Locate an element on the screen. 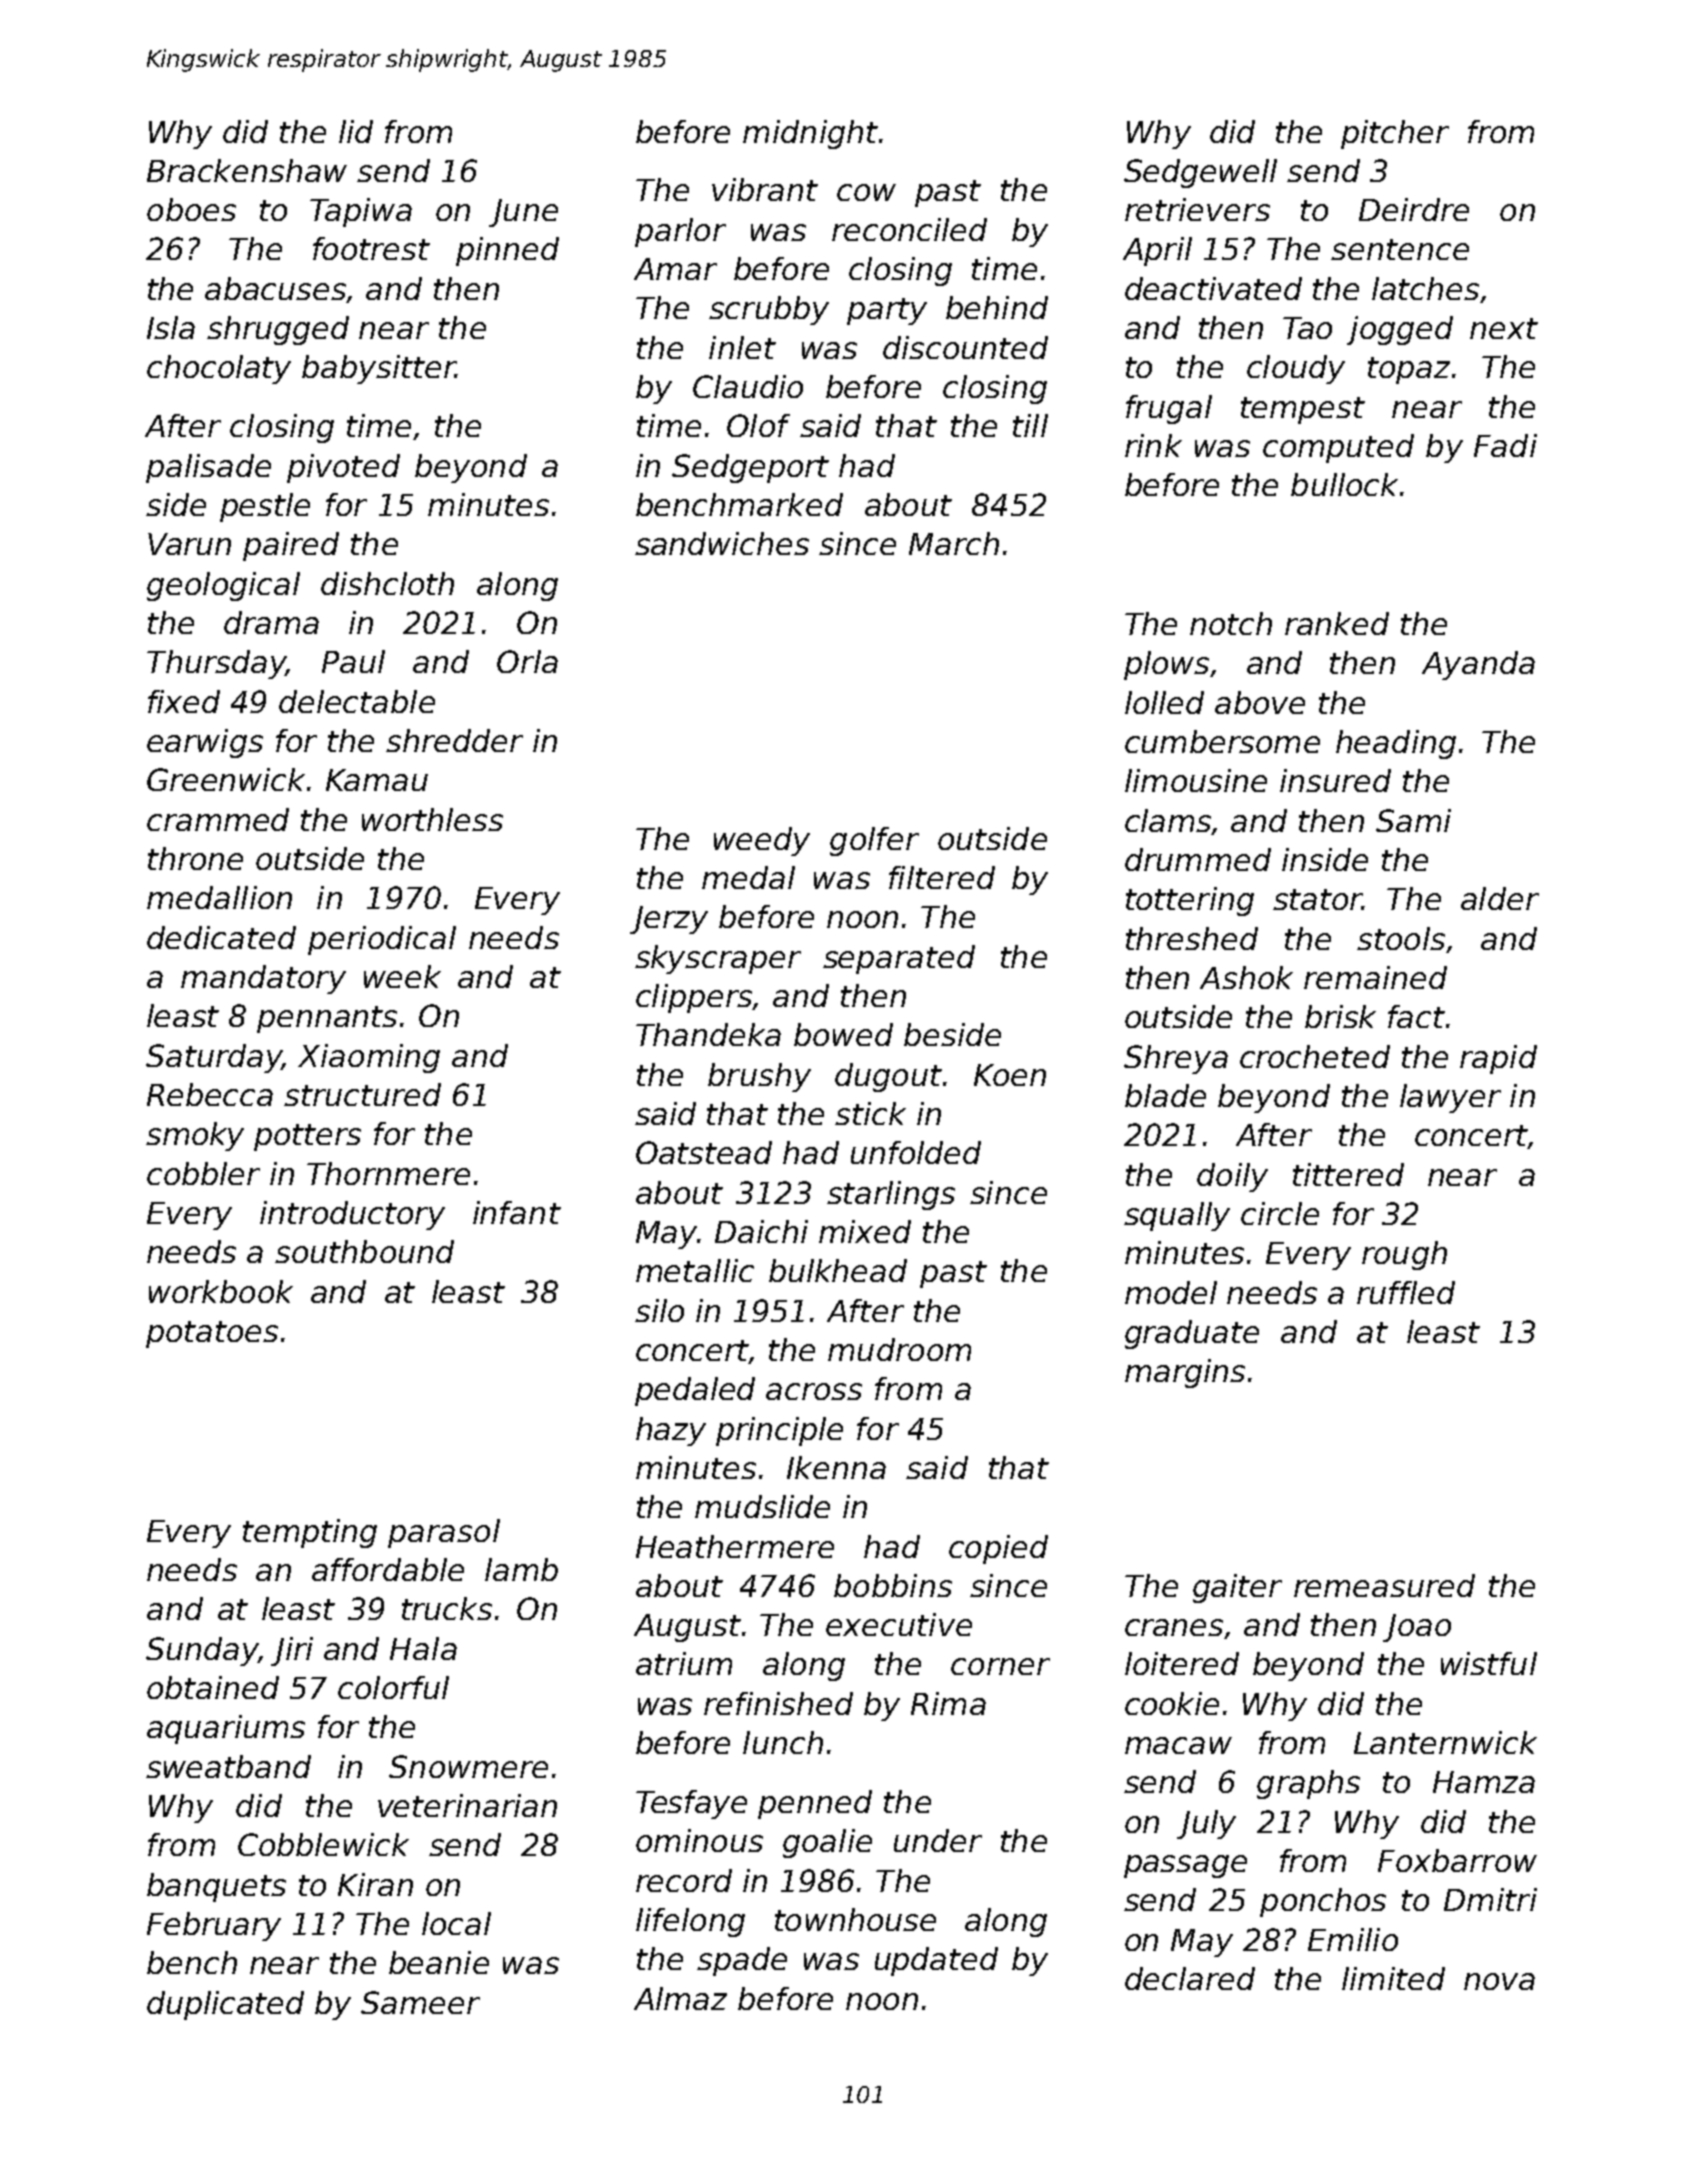 The height and width of the screenshot is (2178, 1683). Oatstead is located at coordinates (704, 1152).
